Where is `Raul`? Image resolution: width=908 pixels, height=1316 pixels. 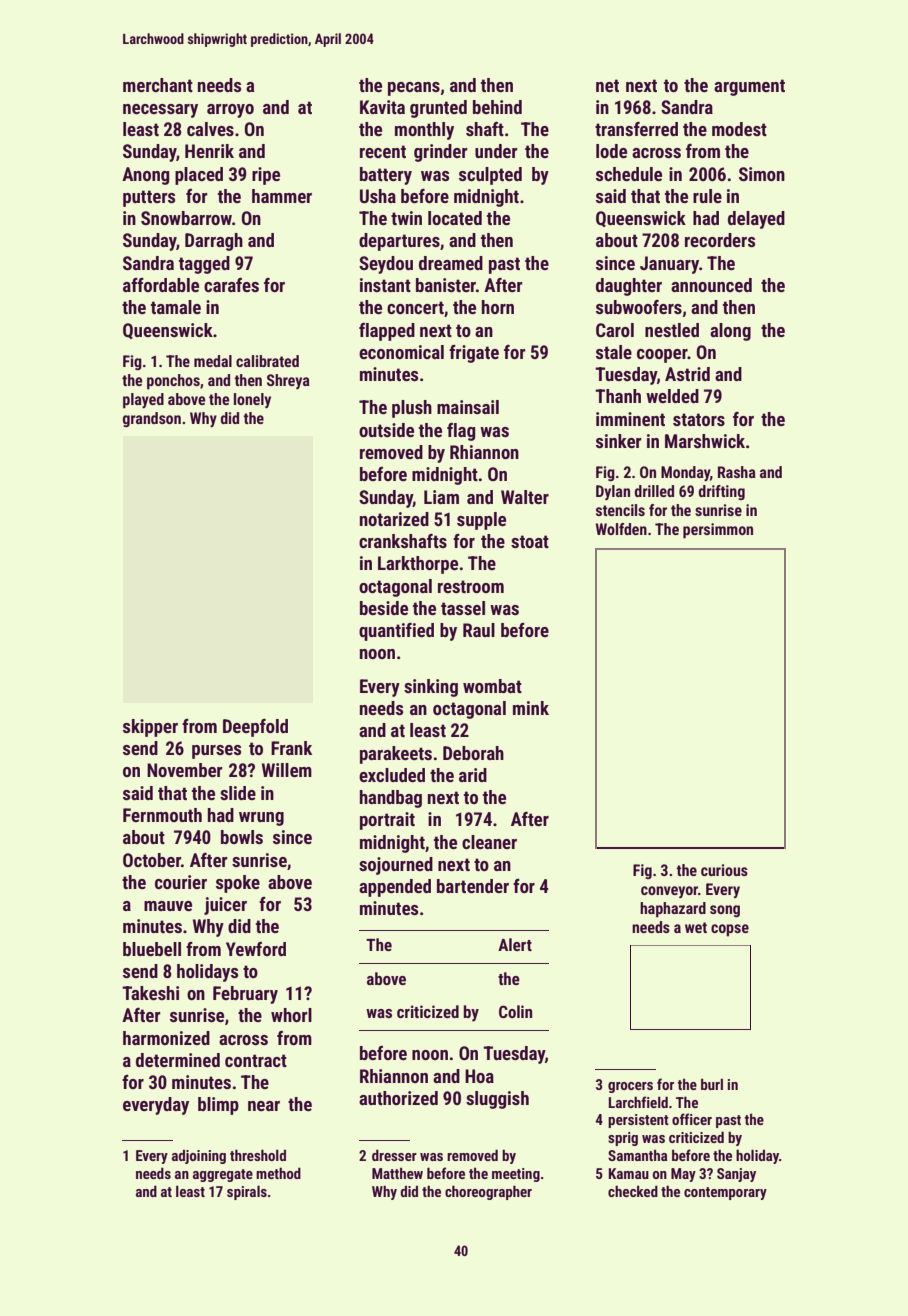
Raul is located at coordinates (479, 630).
